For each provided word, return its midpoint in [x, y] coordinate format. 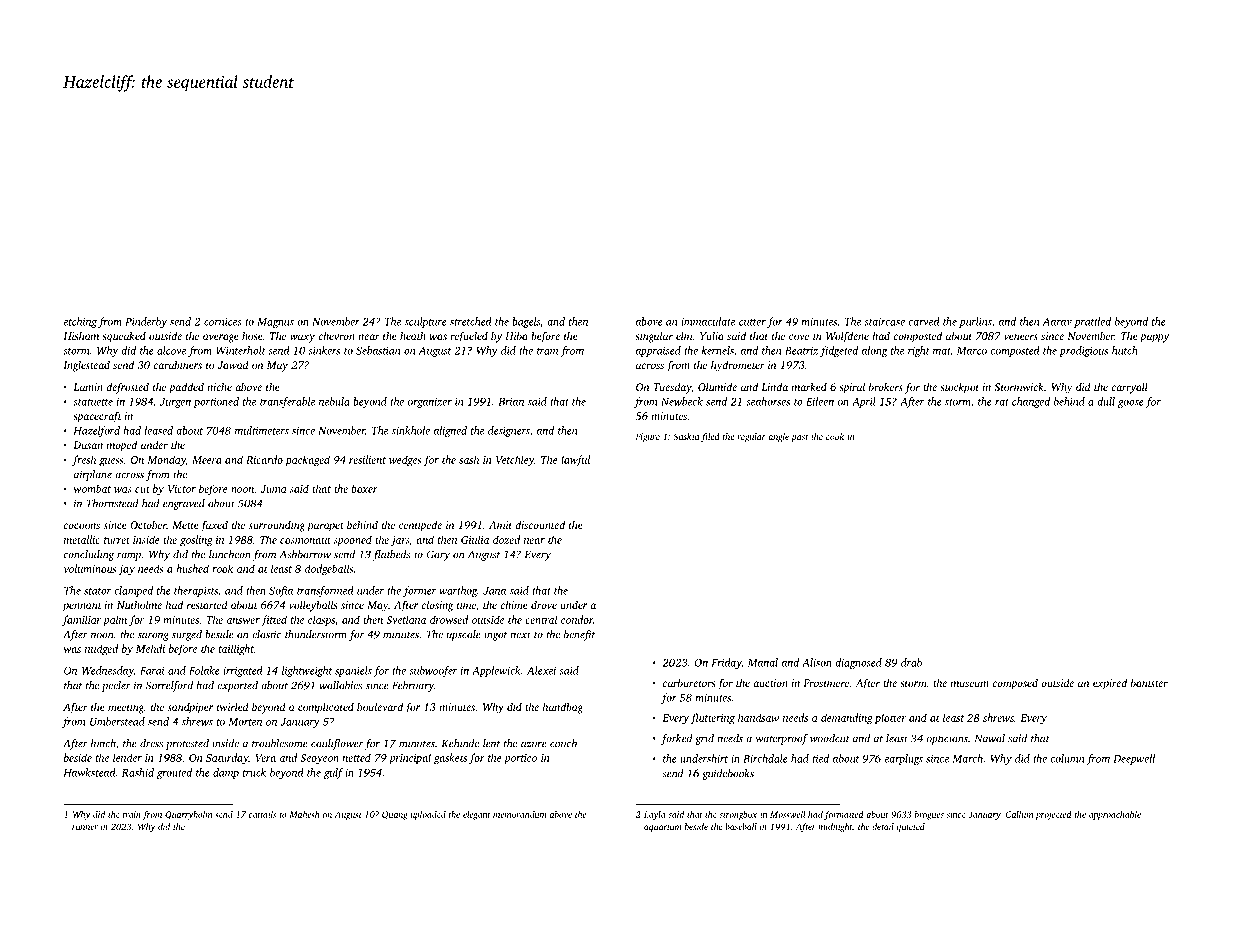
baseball [741, 826]
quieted [911, 827]
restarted [207, 605]
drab [911, 662]
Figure [647, 437]
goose [1131, 404]
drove [544, 604]
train [132, 814]
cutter [752, 322]
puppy [1154, 338]
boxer [364, 488]
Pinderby [146, 322]
